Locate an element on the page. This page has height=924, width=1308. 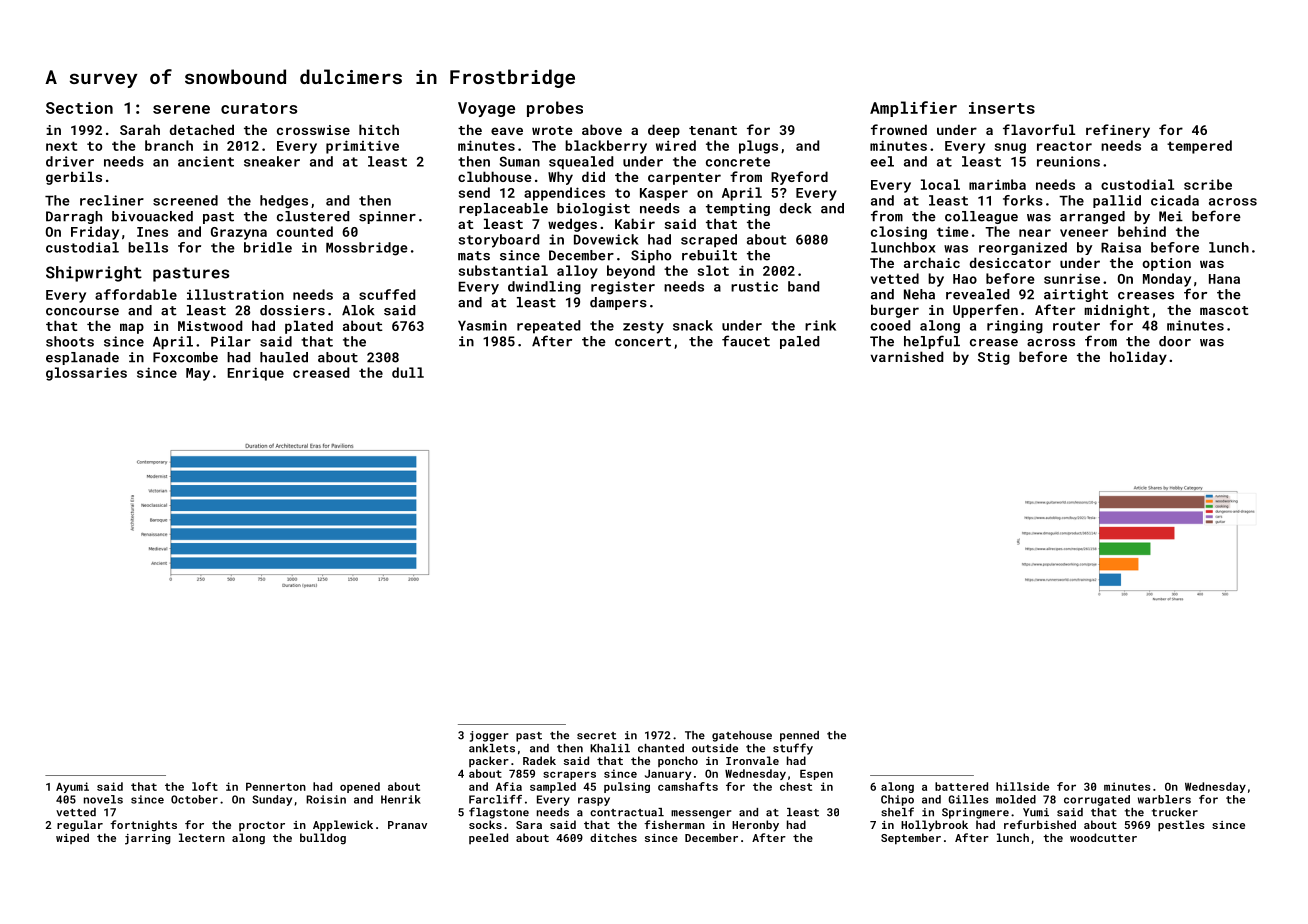
inserts is located at coordinates (1002, 108).
